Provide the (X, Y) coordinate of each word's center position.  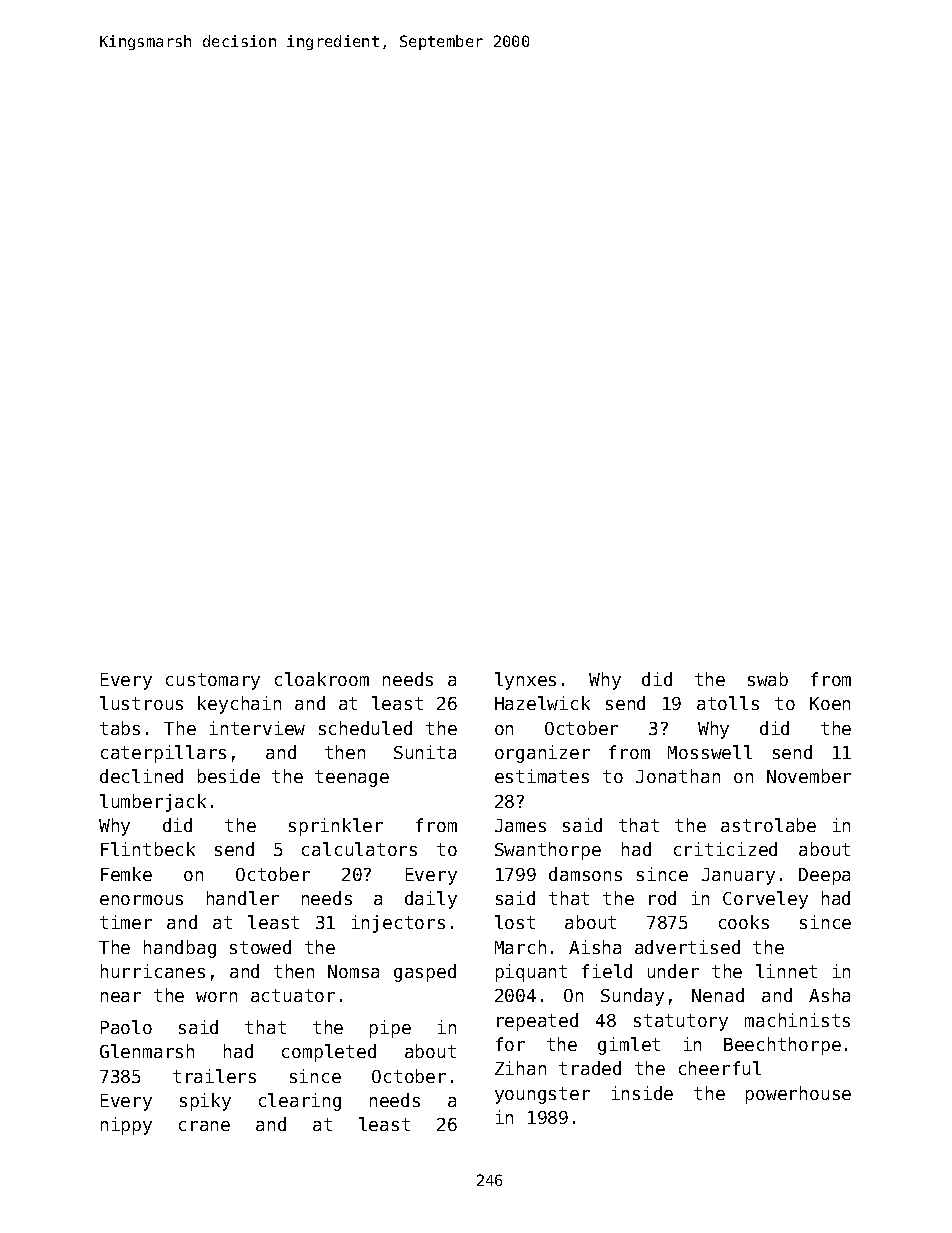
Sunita (425, 752)
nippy (126, 1126)
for (510, 1044)
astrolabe (768, 825)
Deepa (824, 876)
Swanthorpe (548, 851)
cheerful (720, 1068)
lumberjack (153, 803)
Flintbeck (148, 849)
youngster (542, 1095)
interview (257, 728)
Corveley (765, 900)
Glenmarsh (147, 1051)
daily (431, 900)
